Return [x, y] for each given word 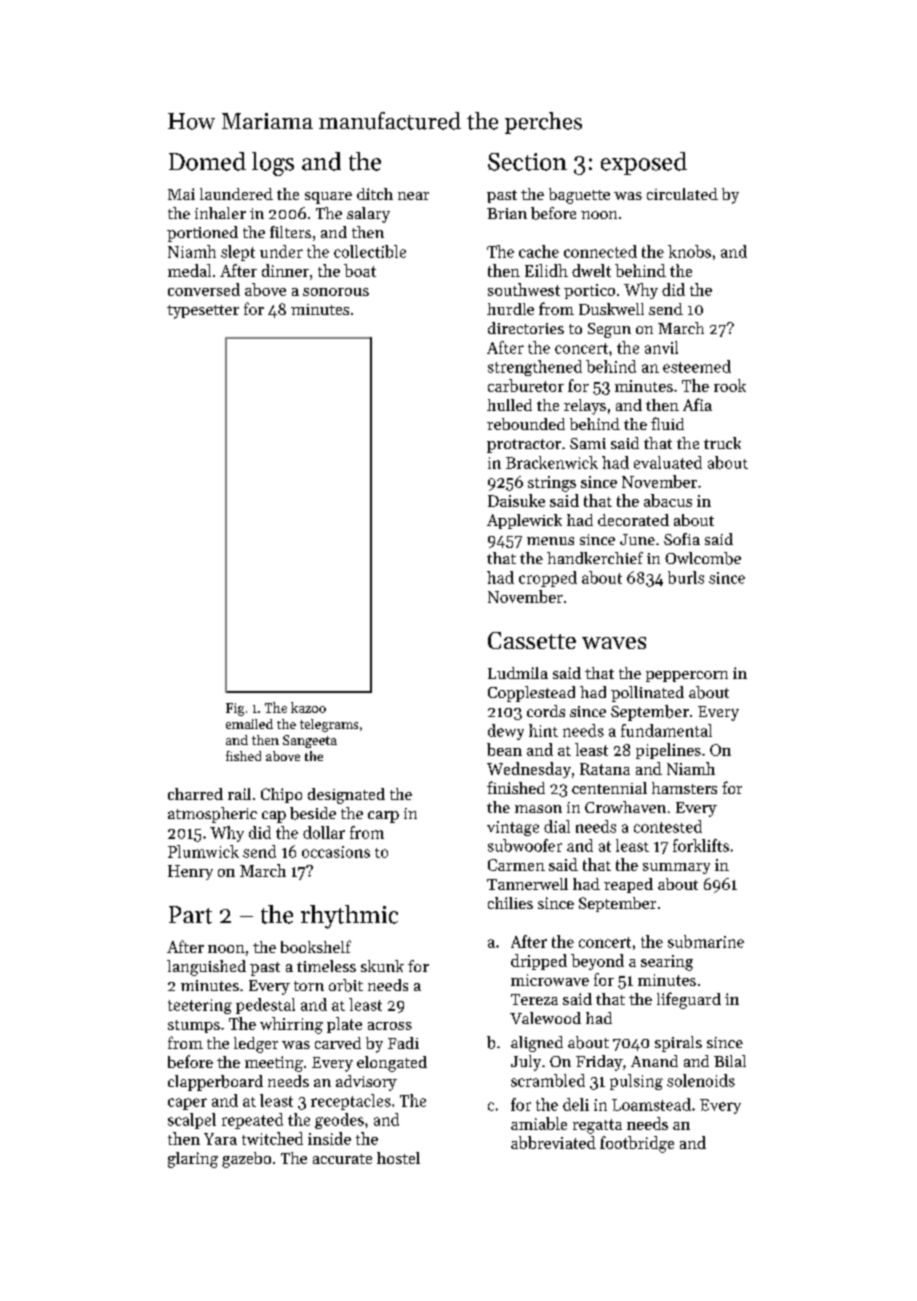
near [413, 196]
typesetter [203, 312]
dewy [506, 732]
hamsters [684, 788]
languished [206, 968]
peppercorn [687, 676]
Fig [235, 709]
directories [526, 328]
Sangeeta [310, 741]
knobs [689, 251]
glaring [193, 1160]
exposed [644, 163]
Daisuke [516, 500]
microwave [550, 980]
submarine [706, 941]
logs [273, 164]
